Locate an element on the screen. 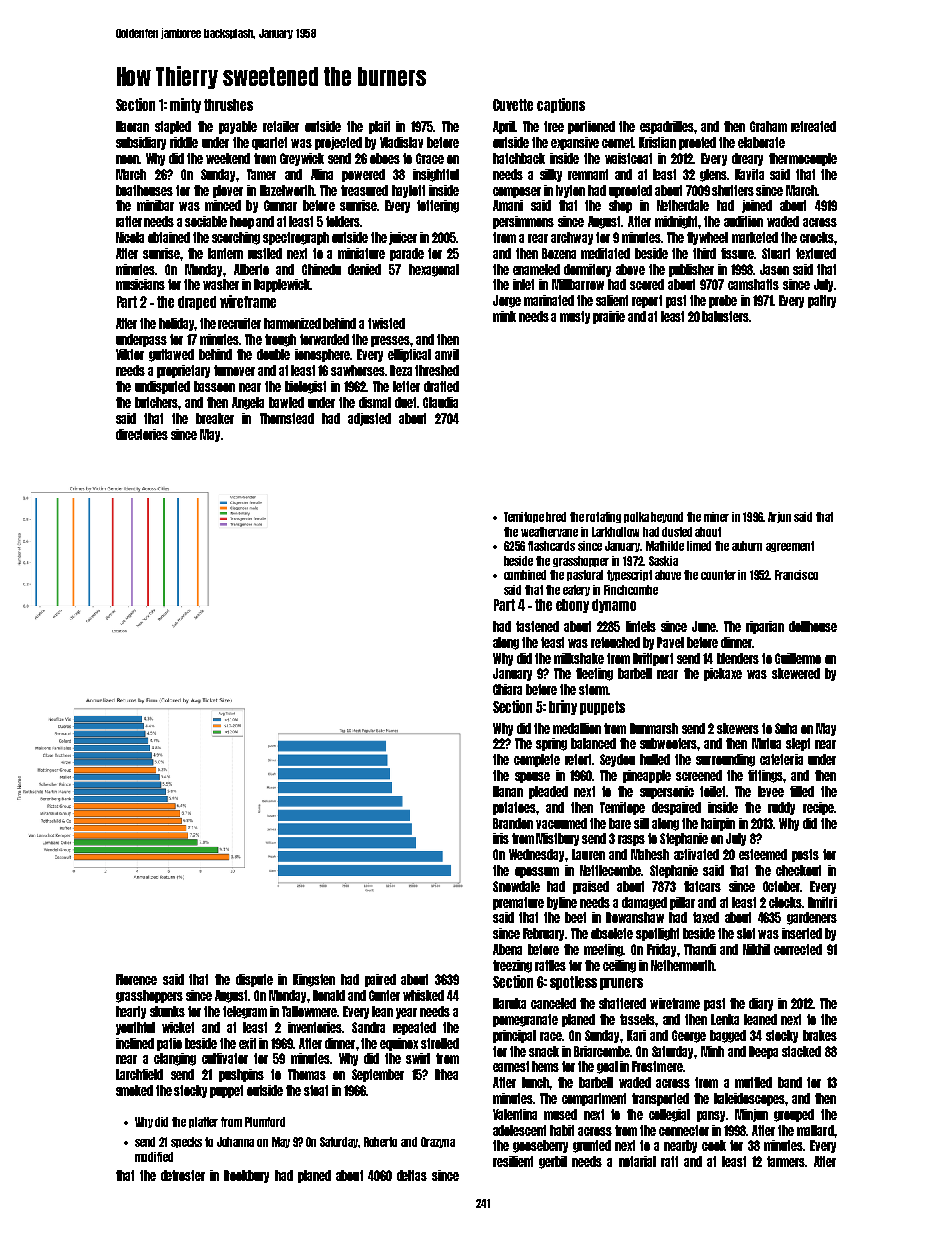 The width and height of the screenshot is (952, 1233). retreated is located at coordinates (813, 126).
